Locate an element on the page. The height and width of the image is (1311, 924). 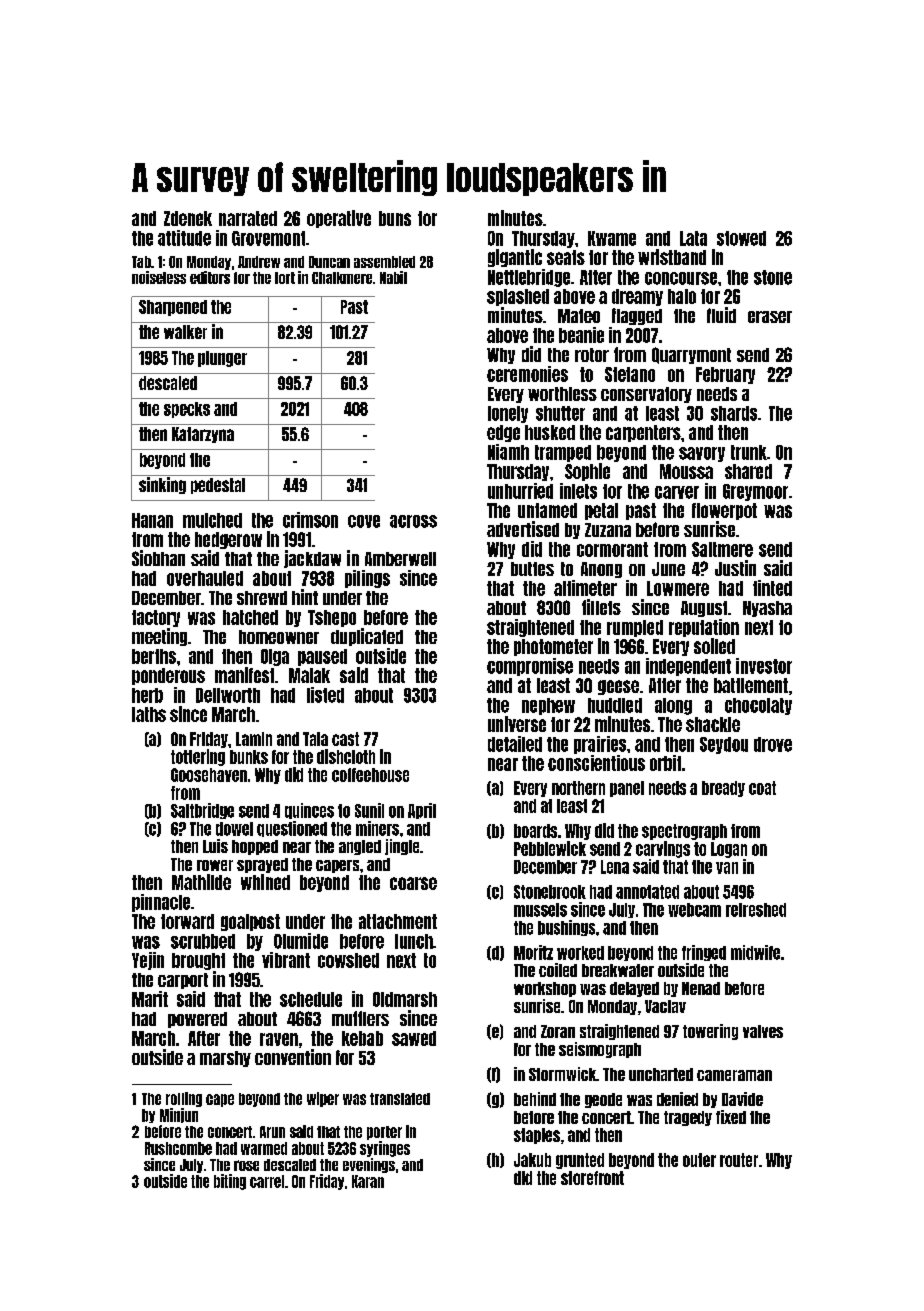
conservatory is located at coordinates (646, 395).
